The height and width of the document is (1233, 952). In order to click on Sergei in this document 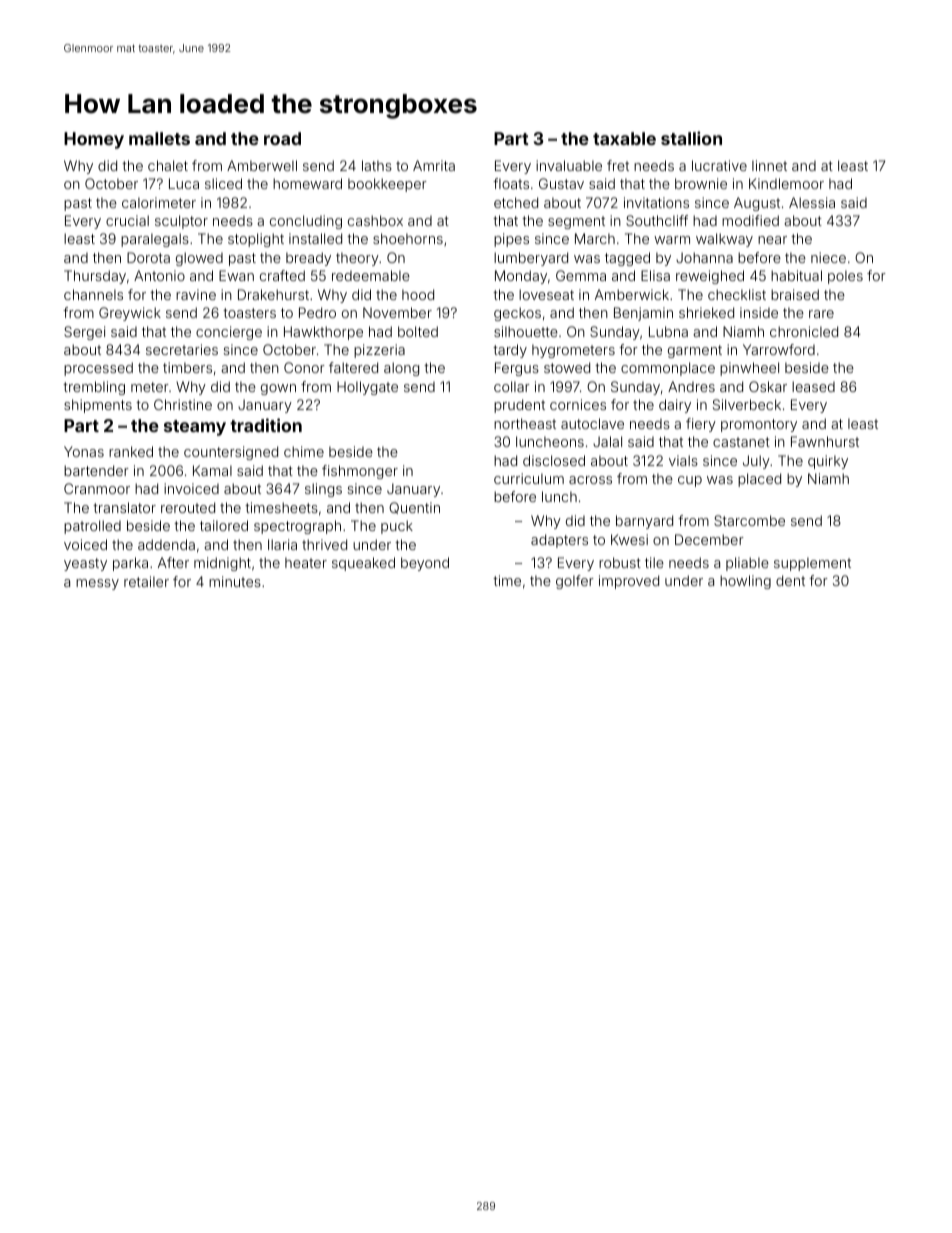, I will do `click(84, 333)`.
